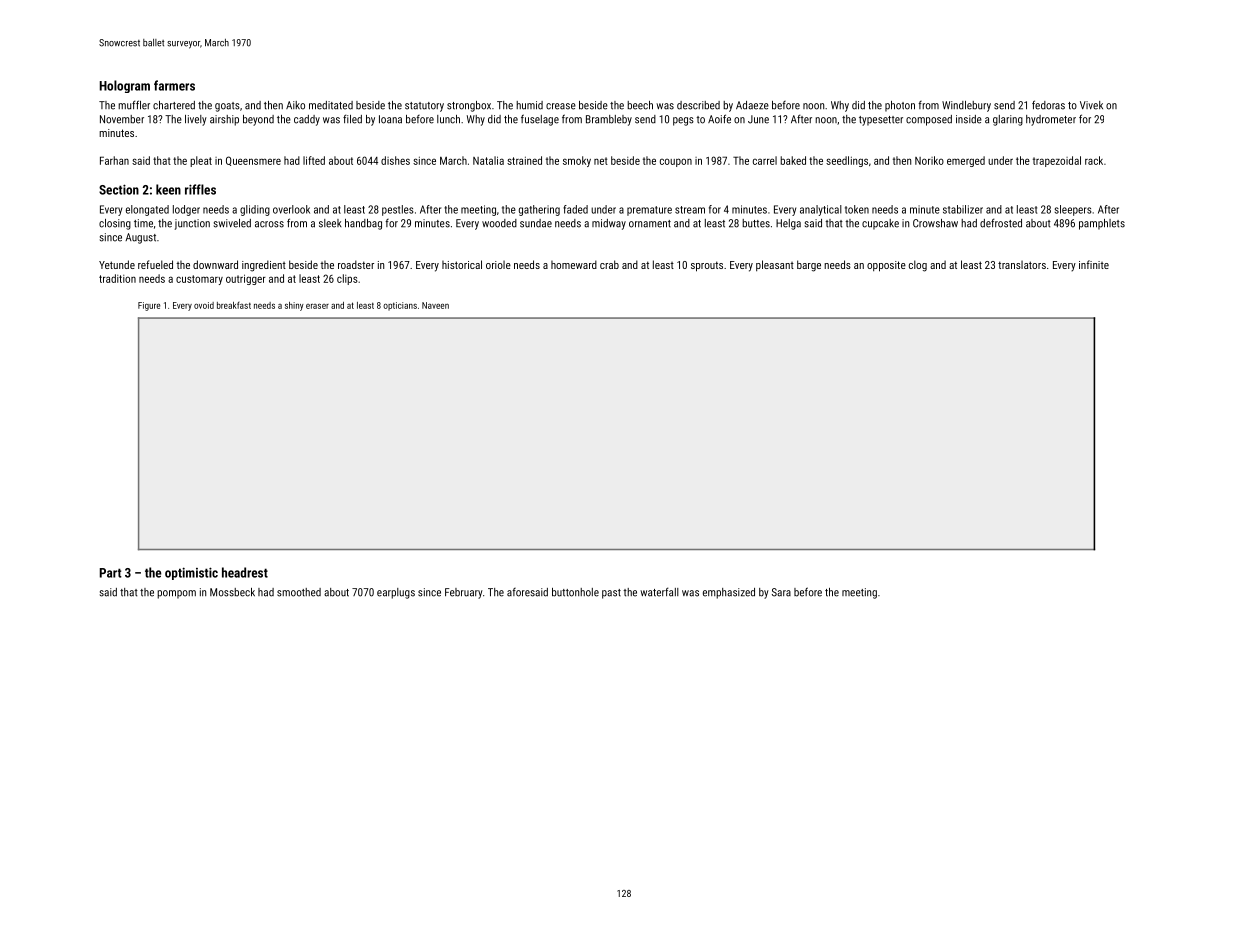 The height and width of the screenshot is (952, 1233). I want to click on infinite, so click(1094, 264).
